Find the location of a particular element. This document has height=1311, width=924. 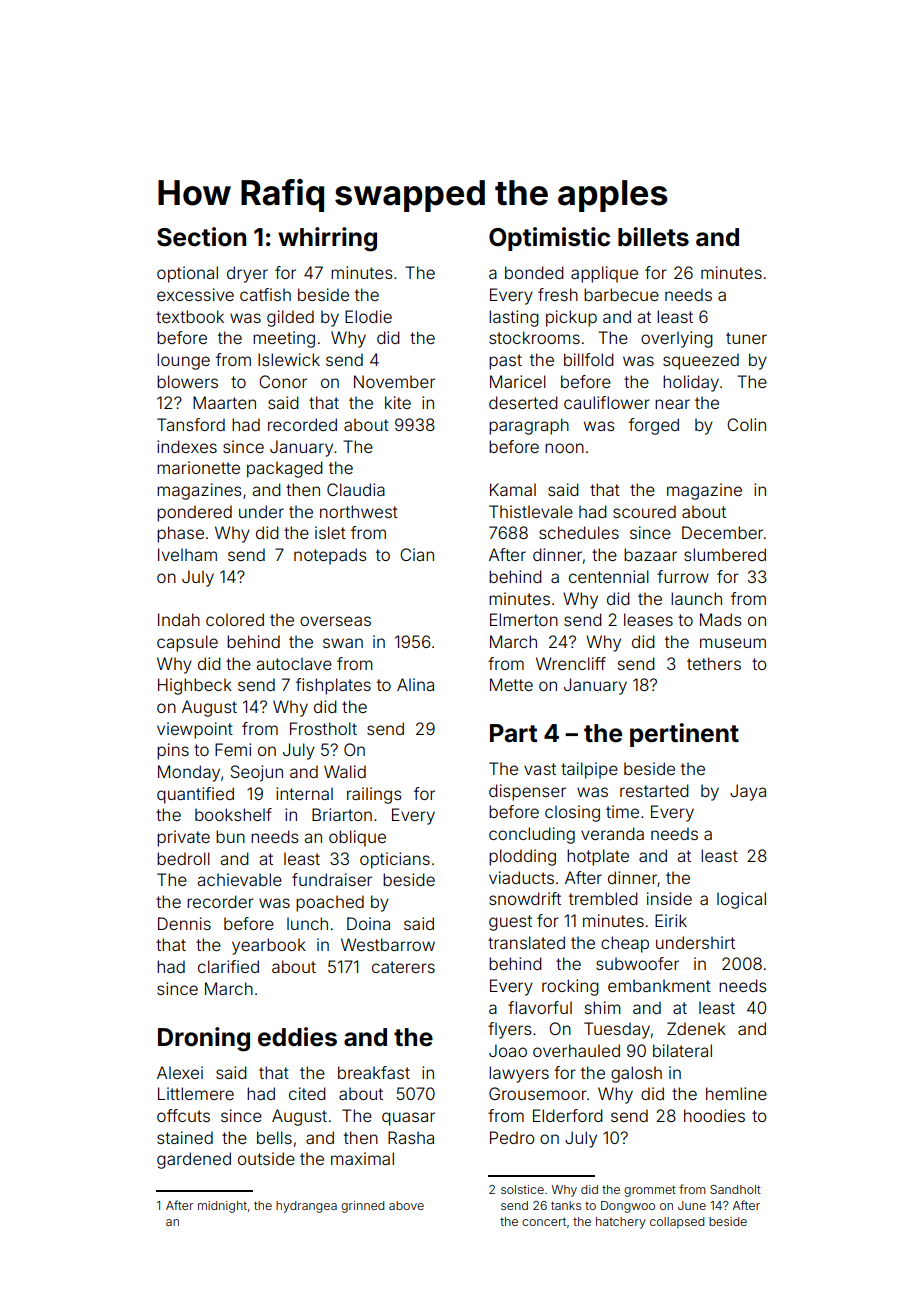

phase is located at coordinates (180, 534).
